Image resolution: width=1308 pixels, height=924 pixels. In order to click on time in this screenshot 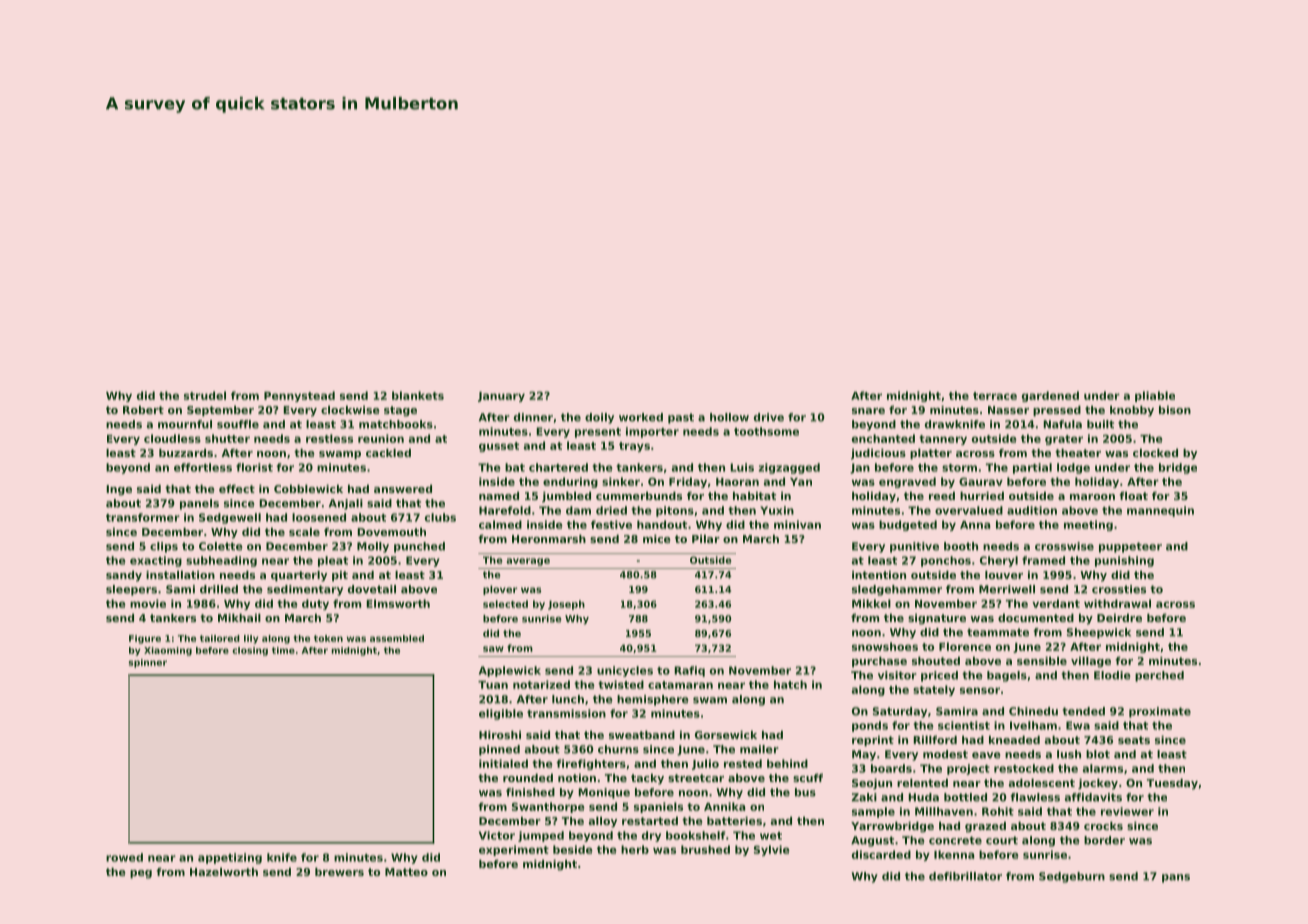, I will do `click(283, 650)`.
